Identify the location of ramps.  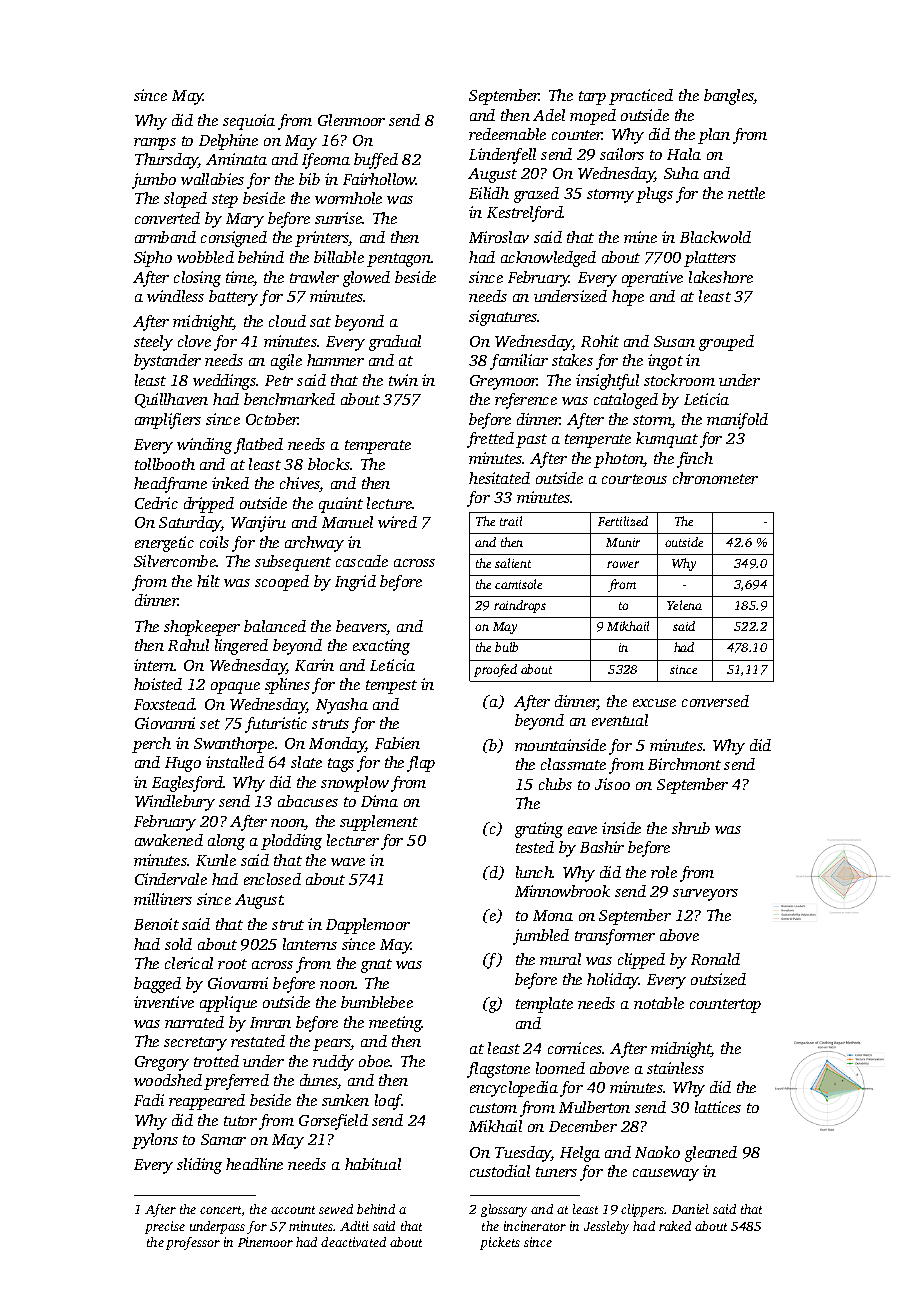
(155, 144).
